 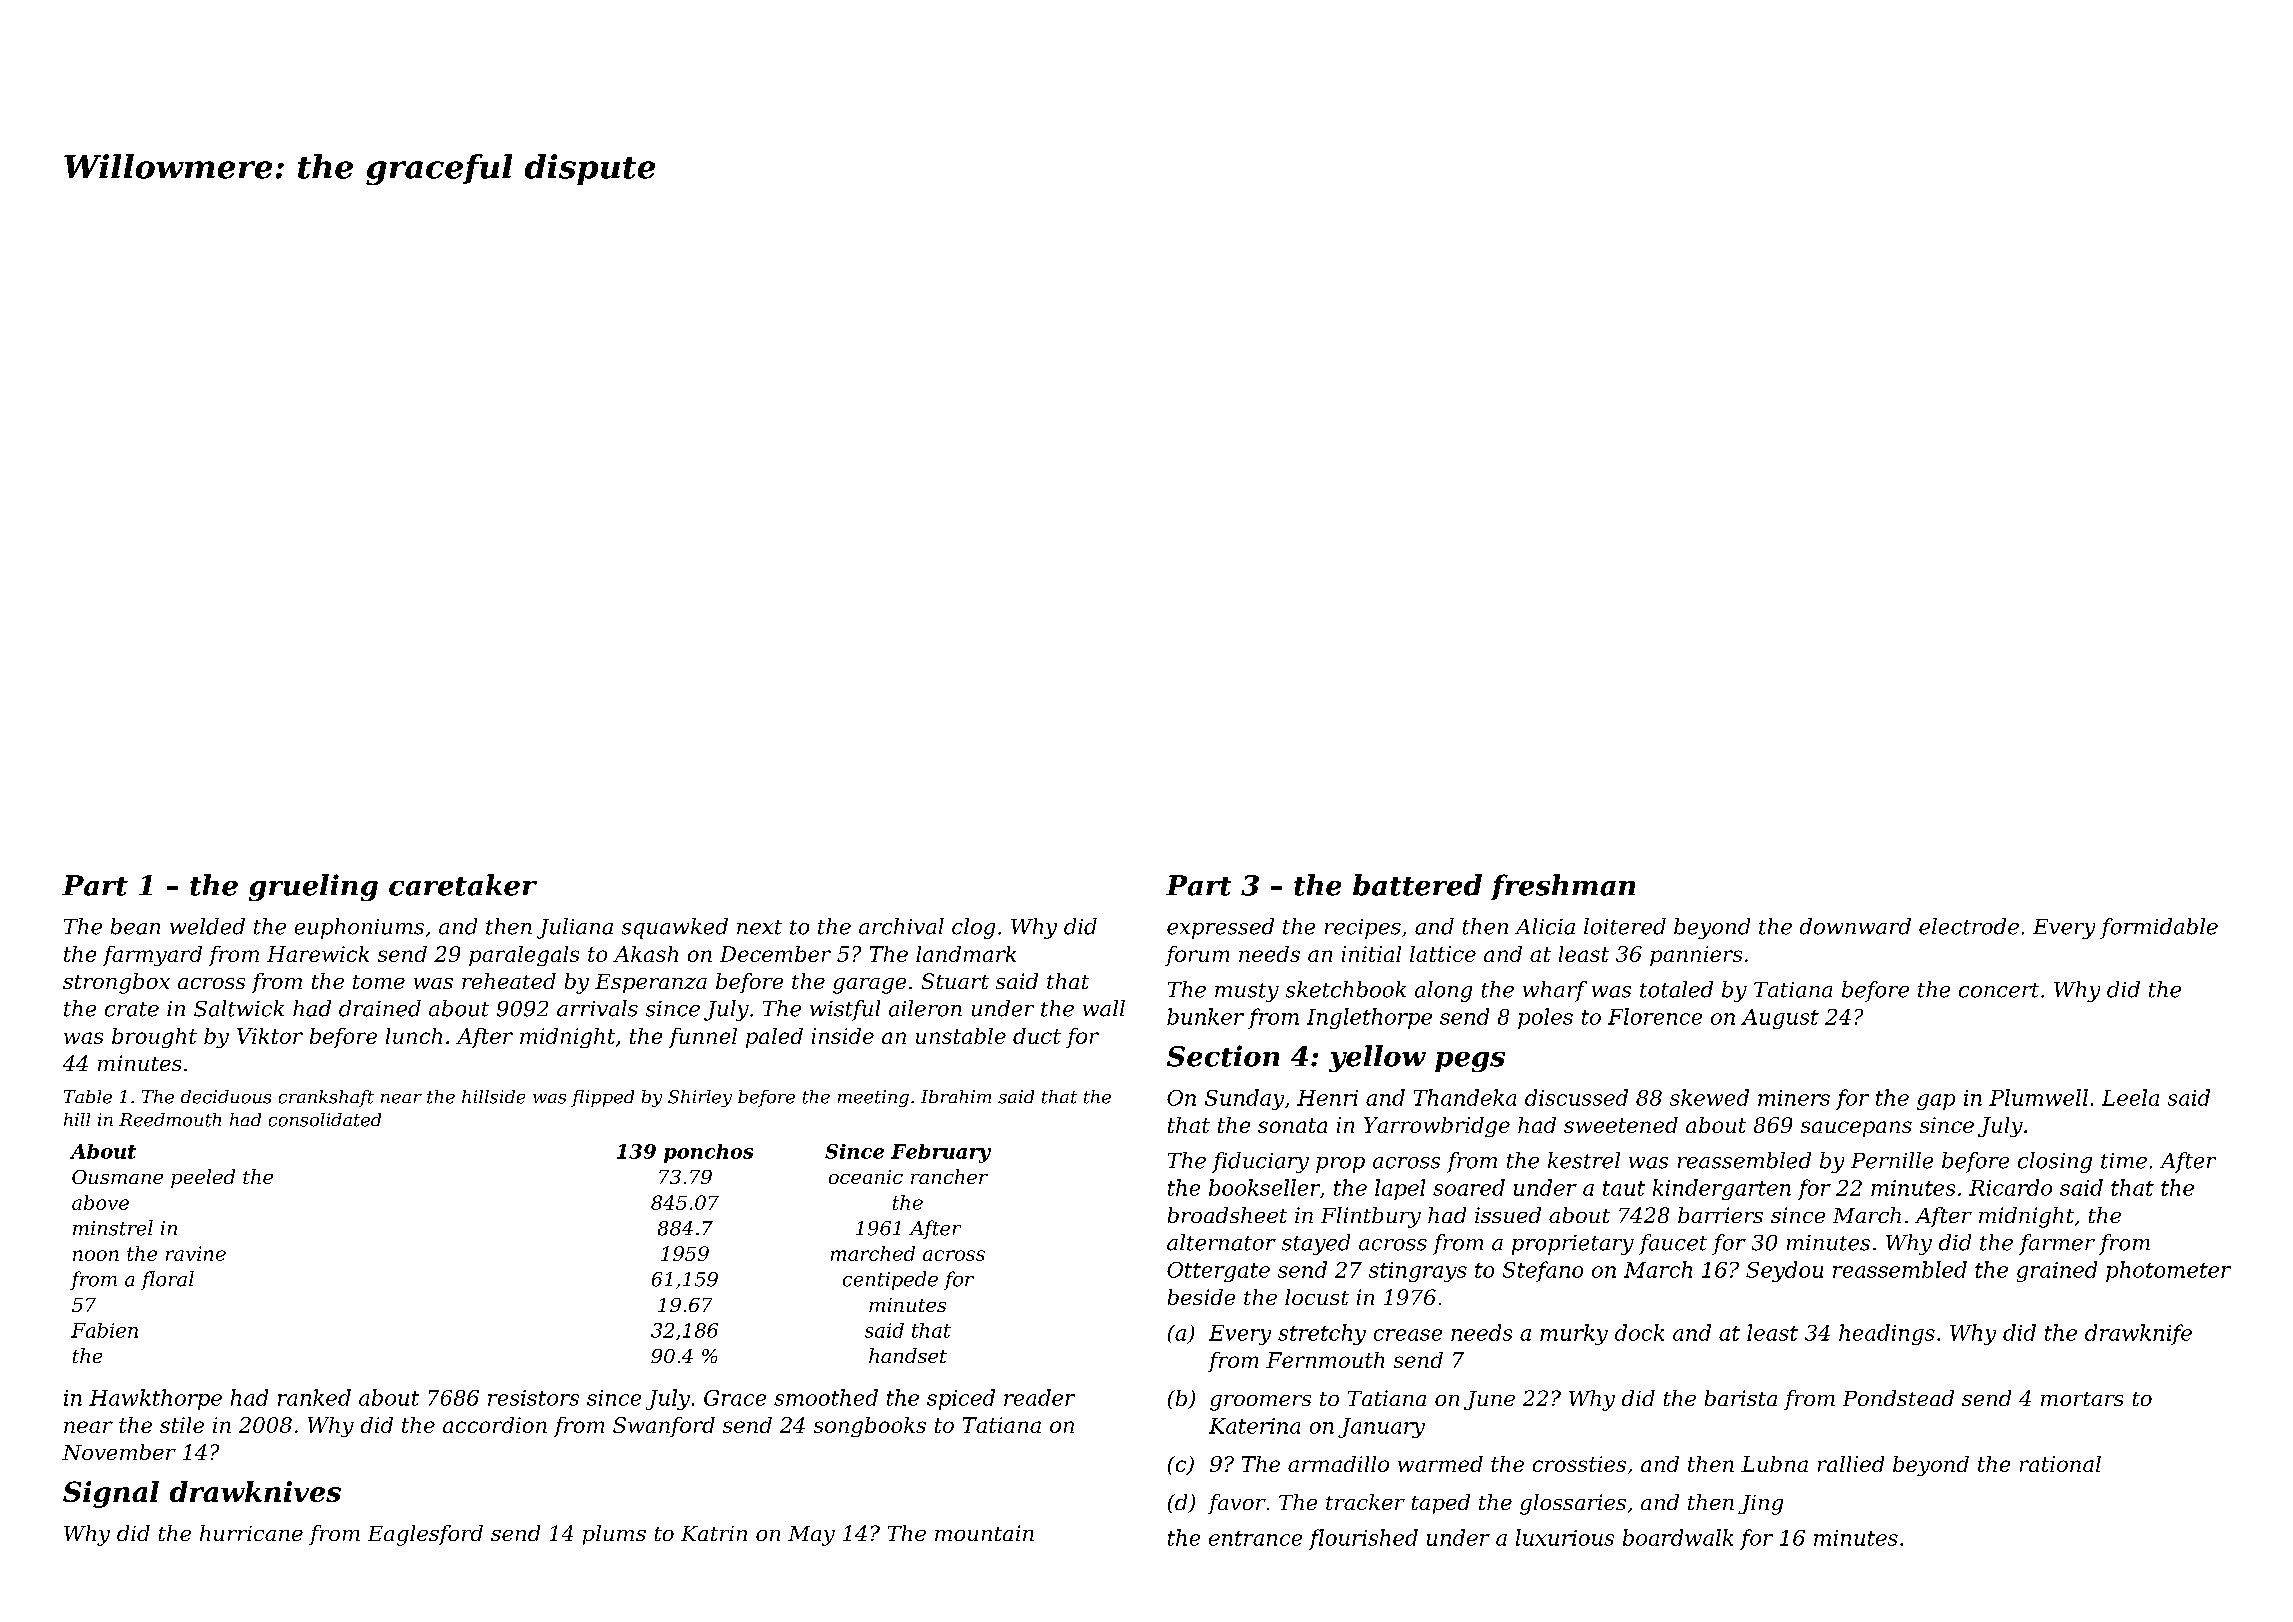 What do you see at coordinates (167, 1280) in the document?
I see `floral` at bounding box center [167, 1280].
